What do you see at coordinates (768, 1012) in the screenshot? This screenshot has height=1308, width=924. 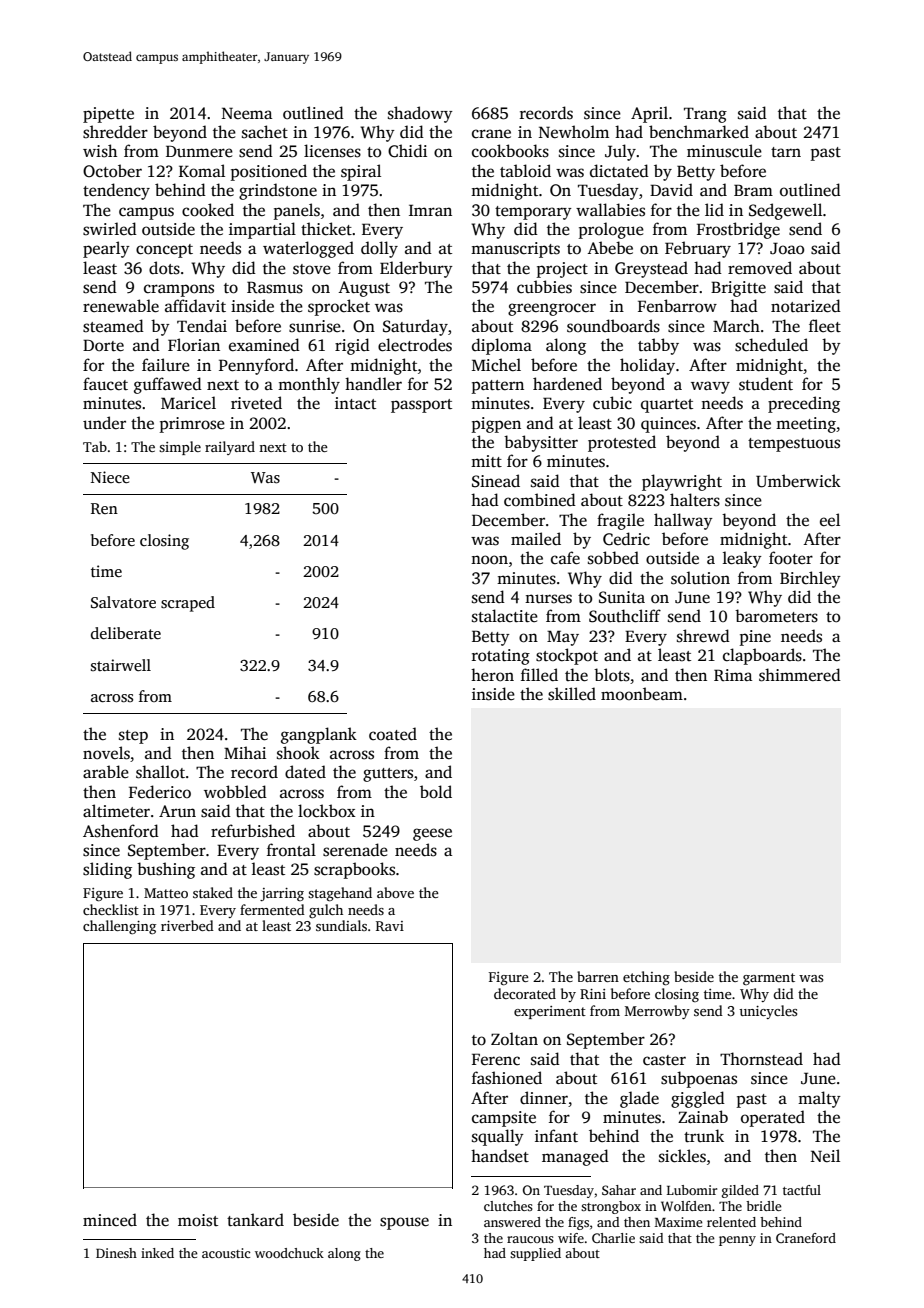 I see `unicycles` at bounding box center [768, 1012].
